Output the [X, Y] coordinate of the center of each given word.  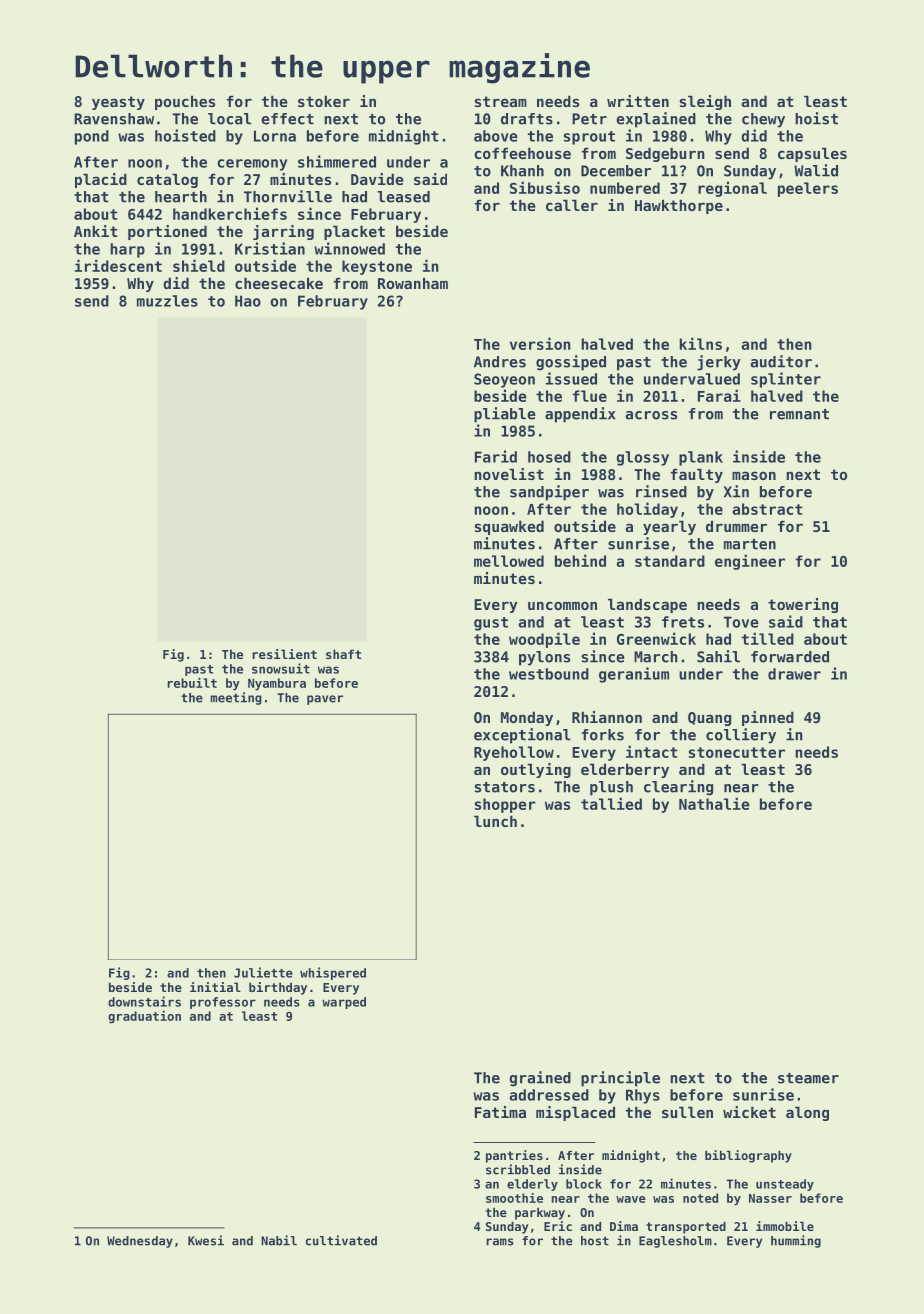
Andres [500, 362]
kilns [701, 343]
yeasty [118, 103]
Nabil [279, 1240]
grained [540, 1079]
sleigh [705, 102]
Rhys [643, 1096]
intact [652, 751]
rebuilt [192, 682]
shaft [343, 654]
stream [501, 101]
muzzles [167, 301]
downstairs [144, 1001]
